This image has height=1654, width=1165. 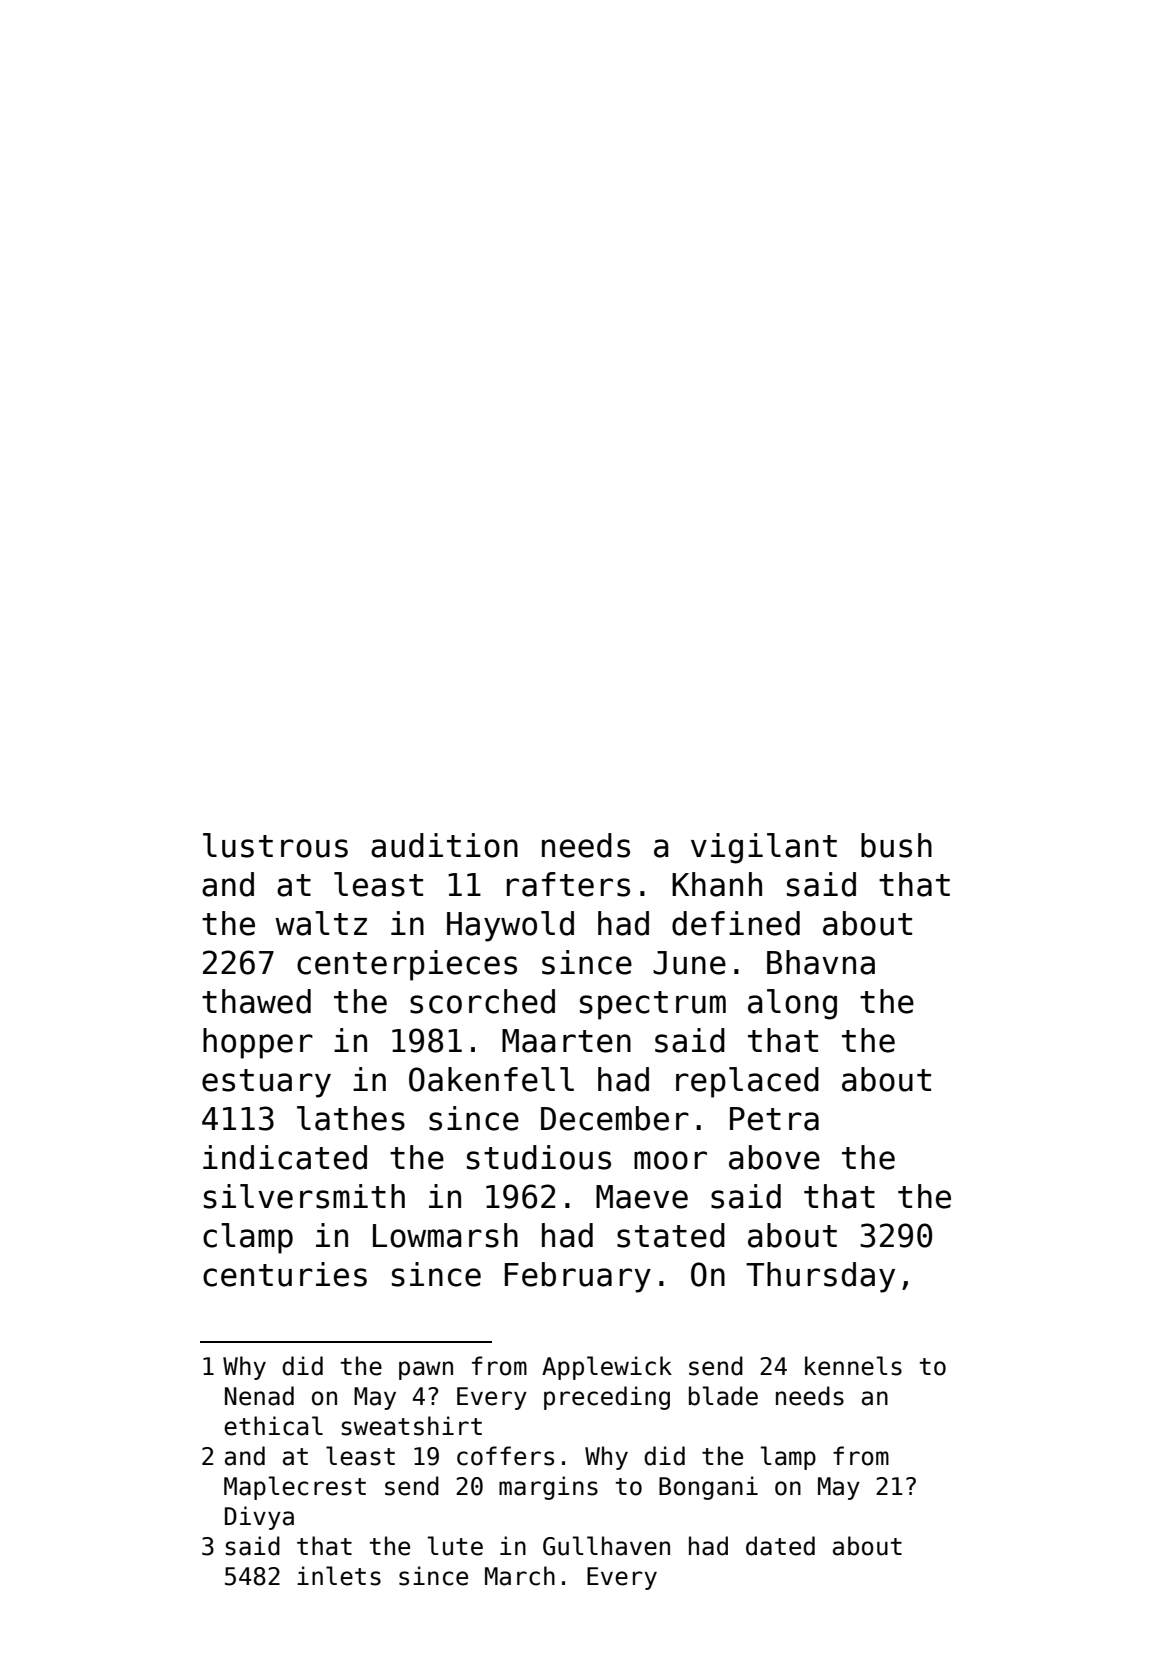 I want to click on kennels, so click(x=853, y=1366).
